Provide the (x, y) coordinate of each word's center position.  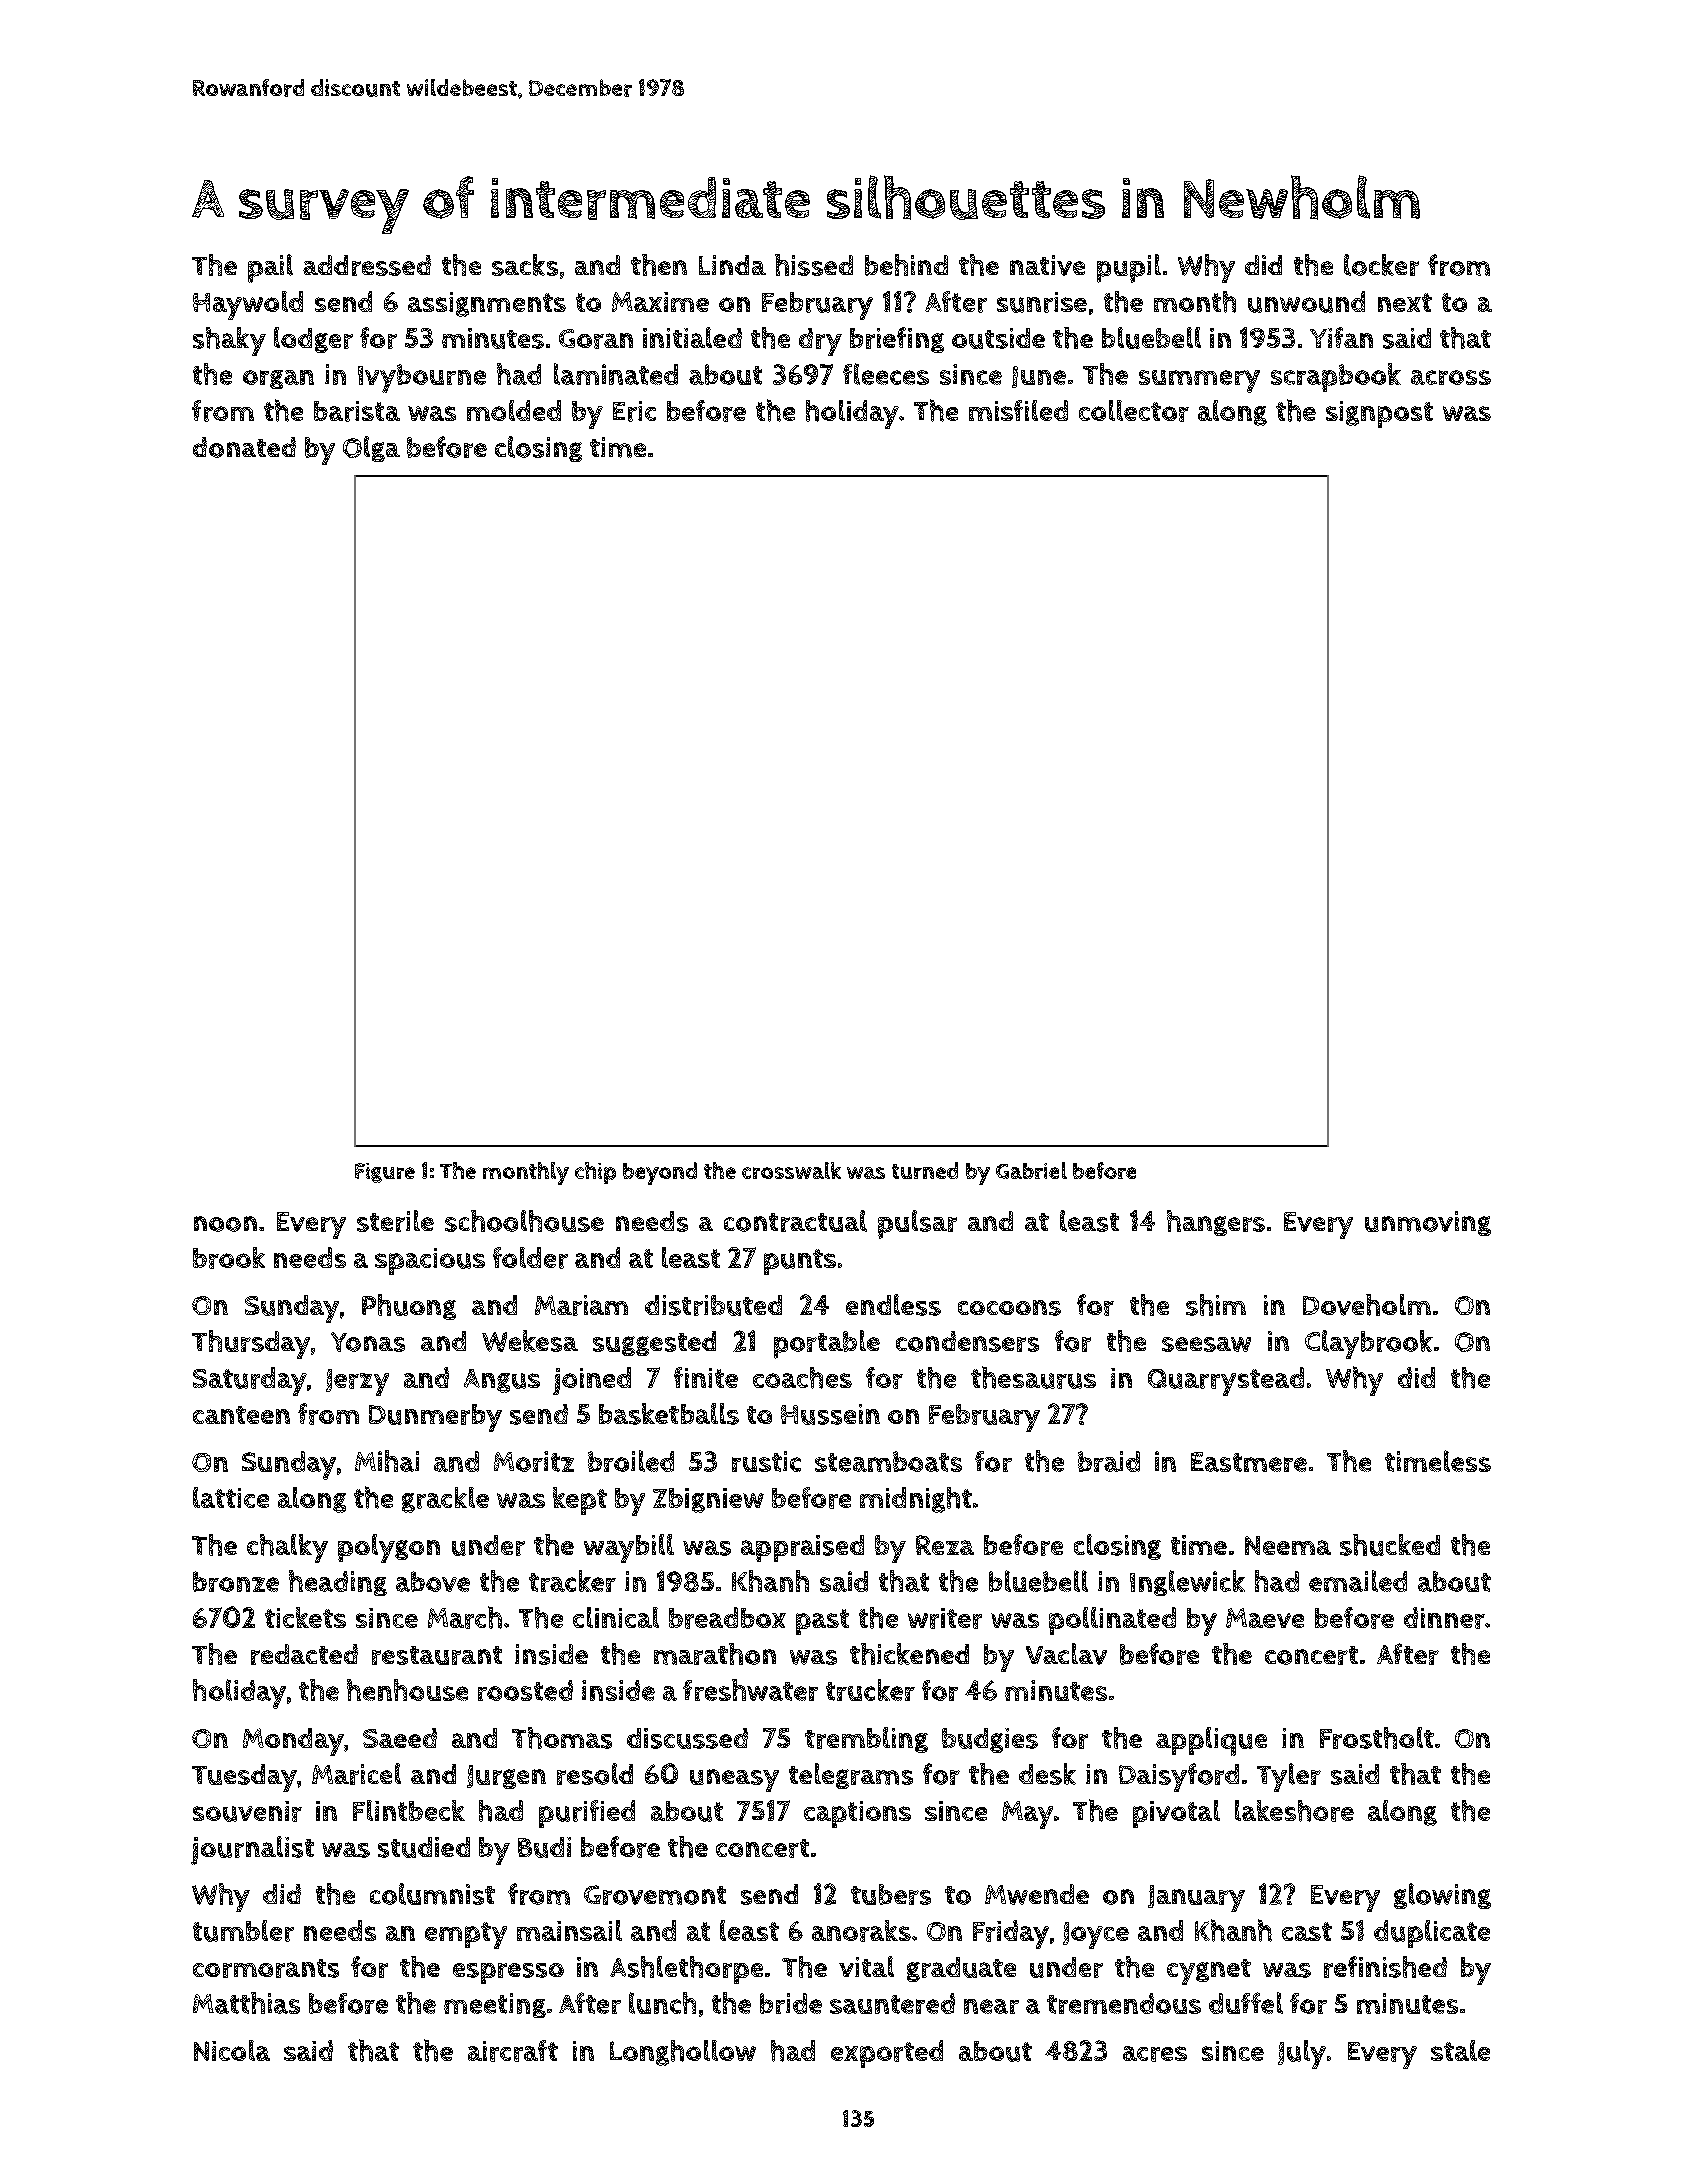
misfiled (1018, 410)
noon (225, 1224)
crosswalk (791, 1170)
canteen (241, 1415)
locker (1381, 265)
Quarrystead (1226, 1381)
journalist (252, 1850)
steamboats (888, 1461)
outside (998, 338)
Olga (371, 449)
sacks (525, 265)
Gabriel (1031, 1170)
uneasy (734, 1780)
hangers (1216, 1223)
